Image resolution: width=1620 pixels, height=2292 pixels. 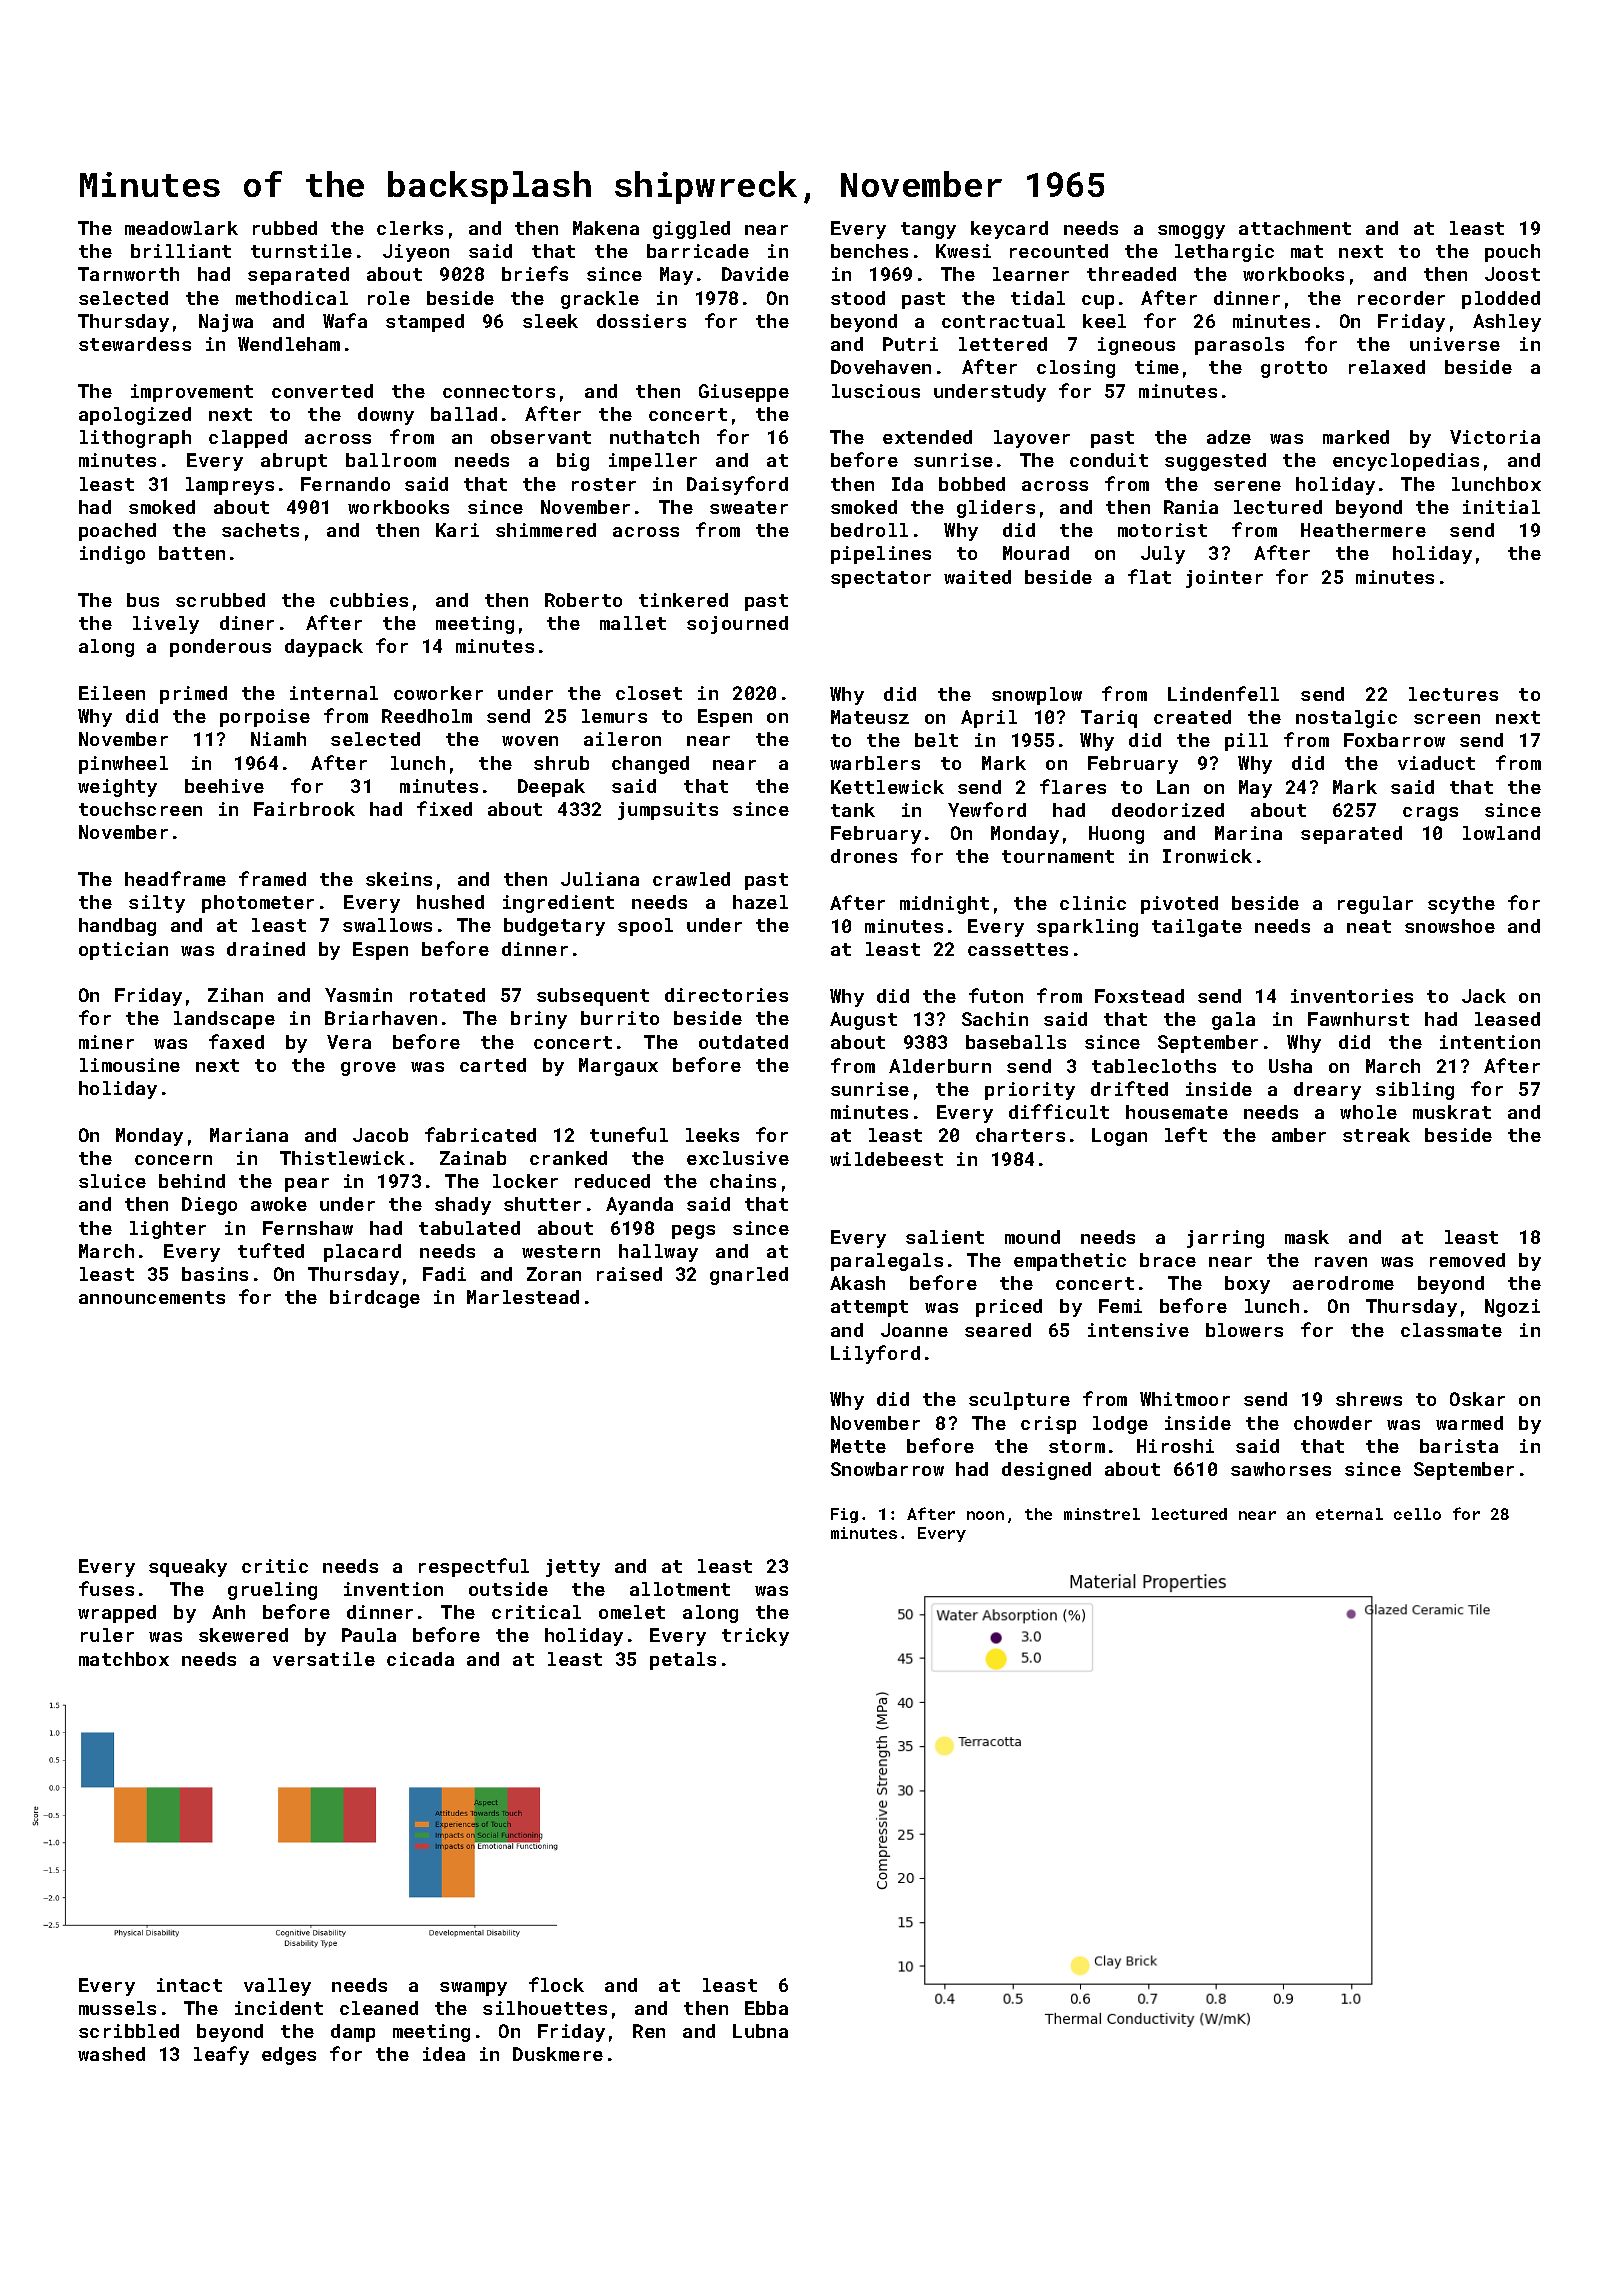 I want to click on encyclopedias, so click(x=1406, y=462).
